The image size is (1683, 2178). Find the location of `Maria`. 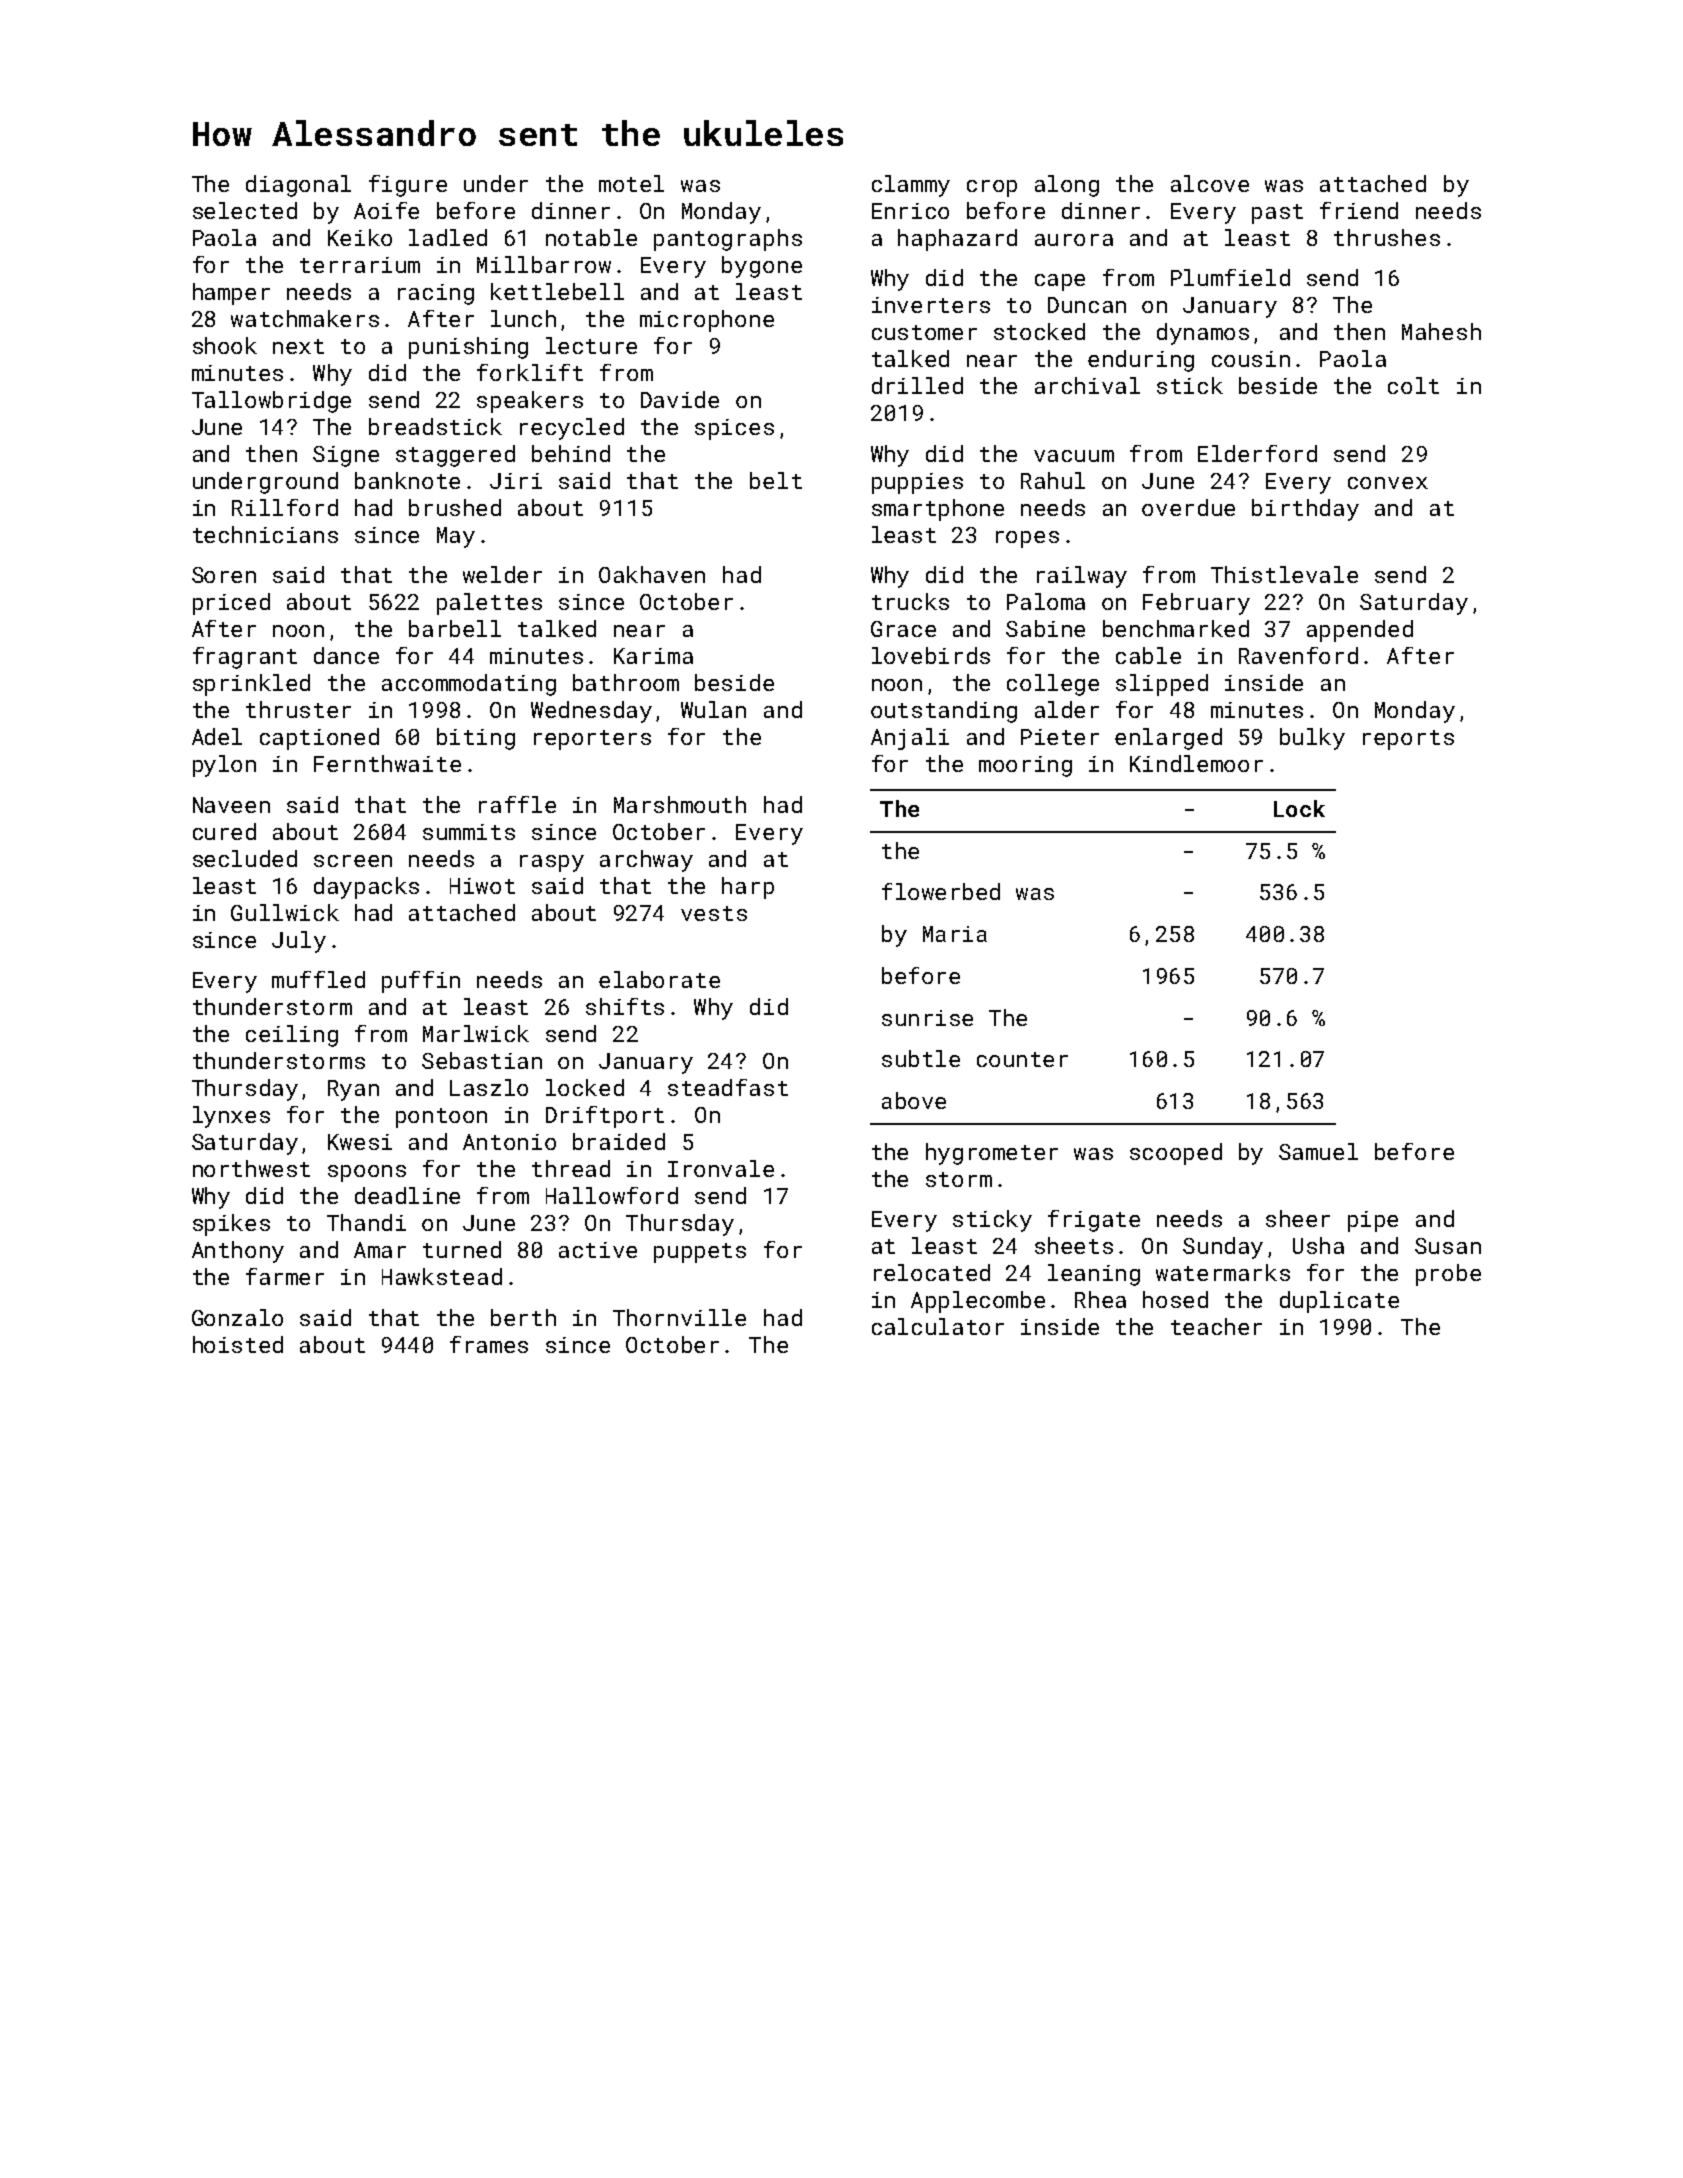

Maria is located at coordinates (955, 934).
